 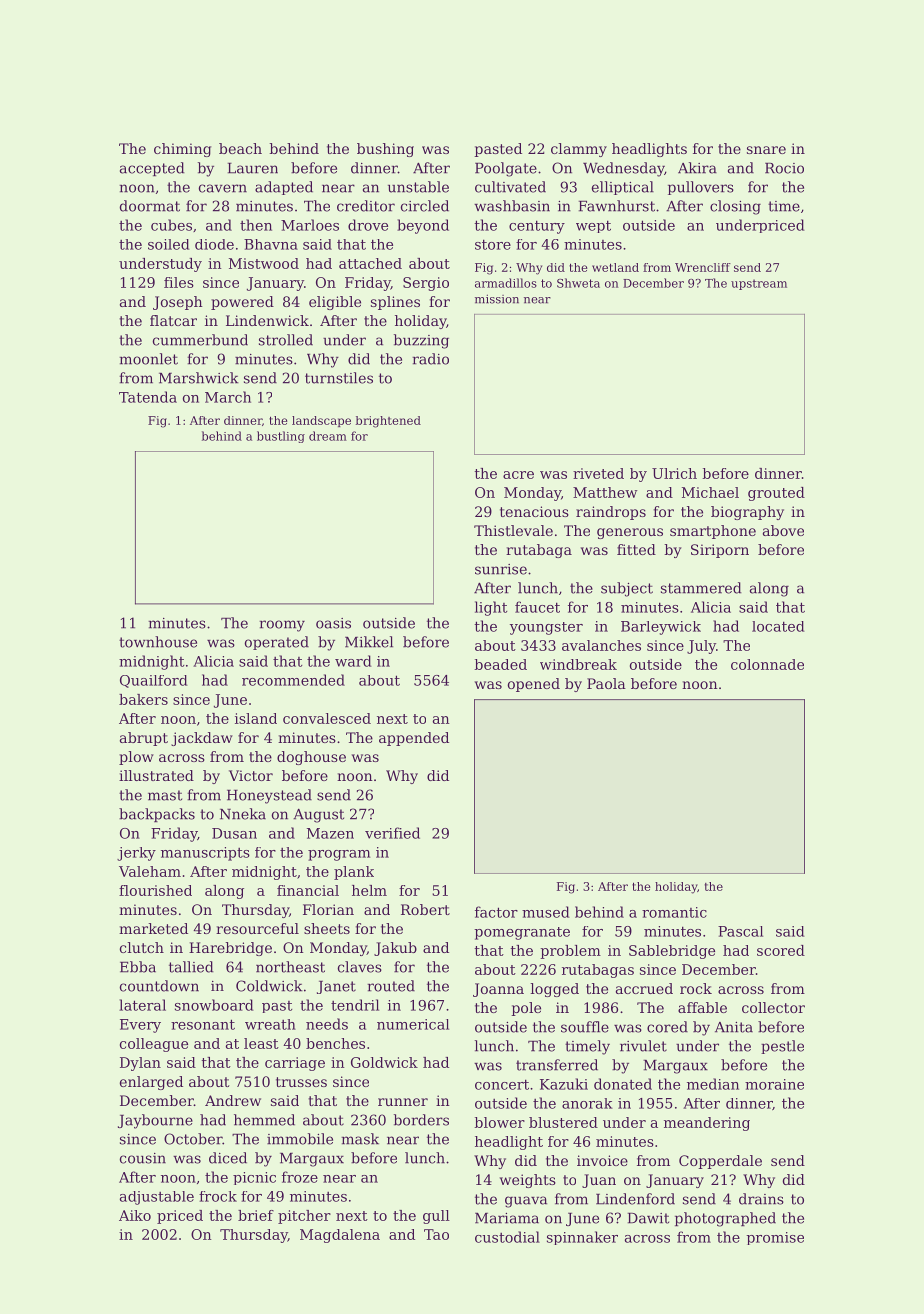 I want to click on jackdaw, so click(x=202, y=739).
